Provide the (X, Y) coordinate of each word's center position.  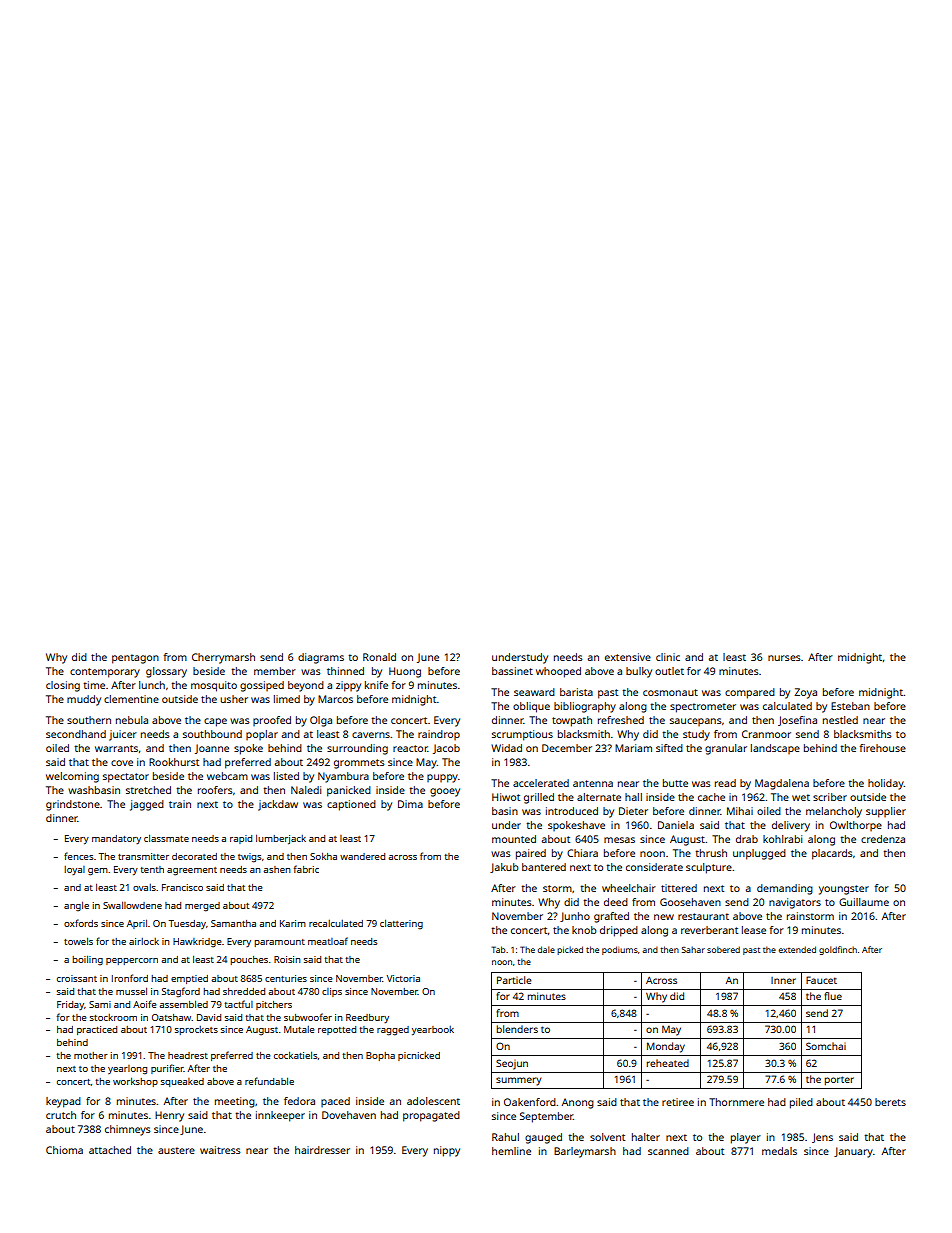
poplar (262, 735)
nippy (447, 1151)
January (853, 1152)
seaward (534, 692)
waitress (220, 1150)
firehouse (883, 748)
